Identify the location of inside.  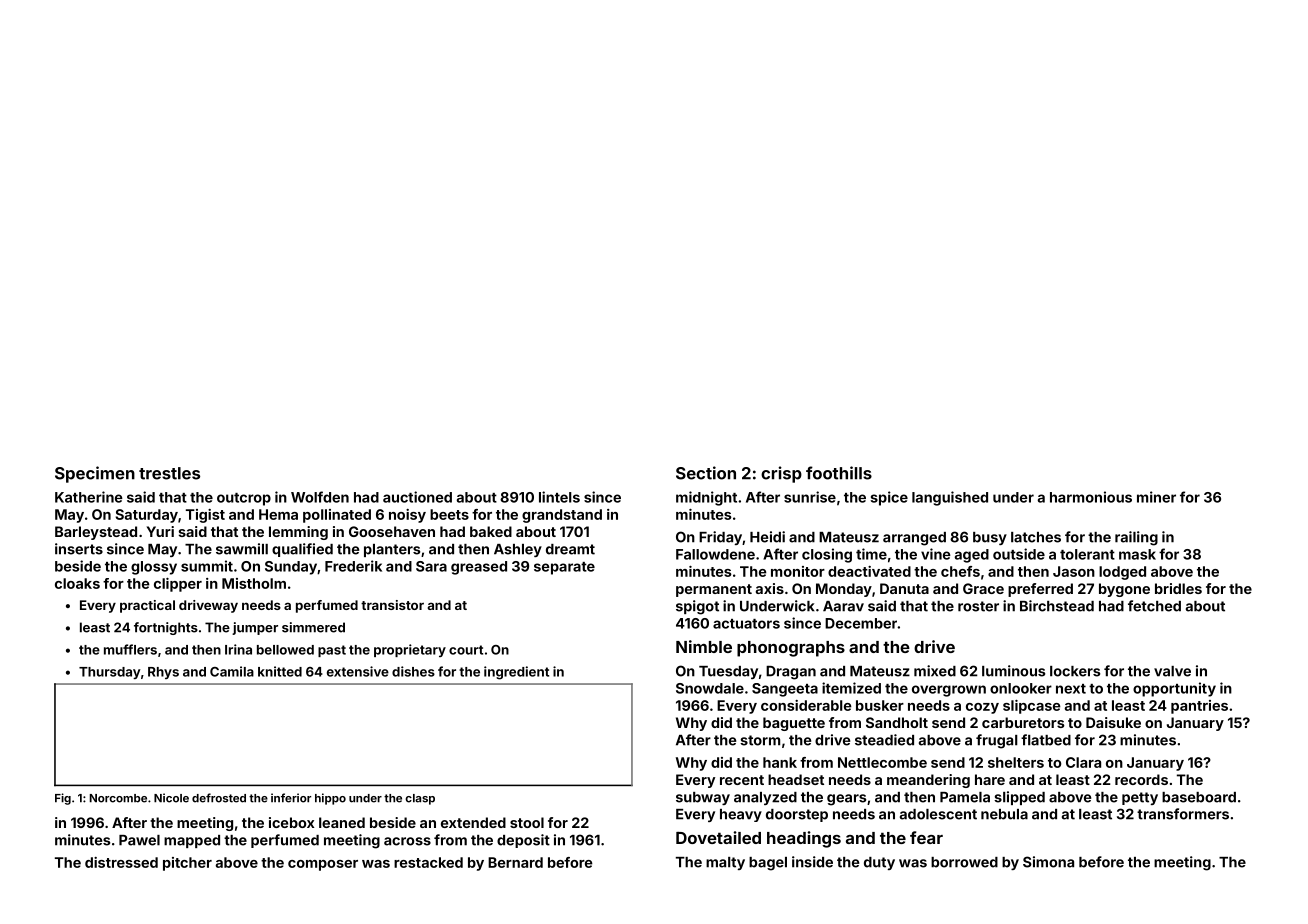
(812, 862).
